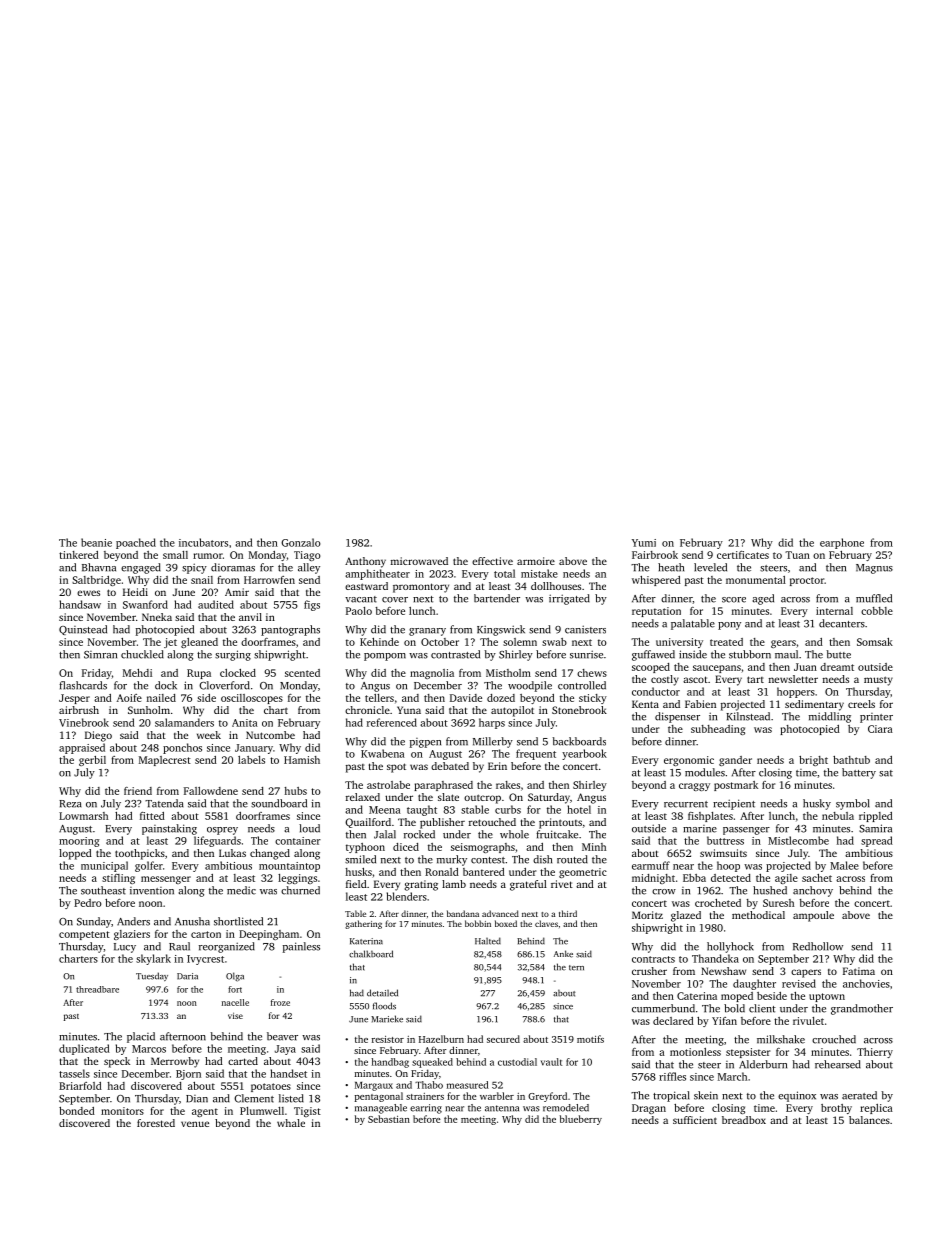 The image size is (952, 1233). Describe the element at coordinates (748, 716) in the screenshot. I see `Kilnstead` at that location.
